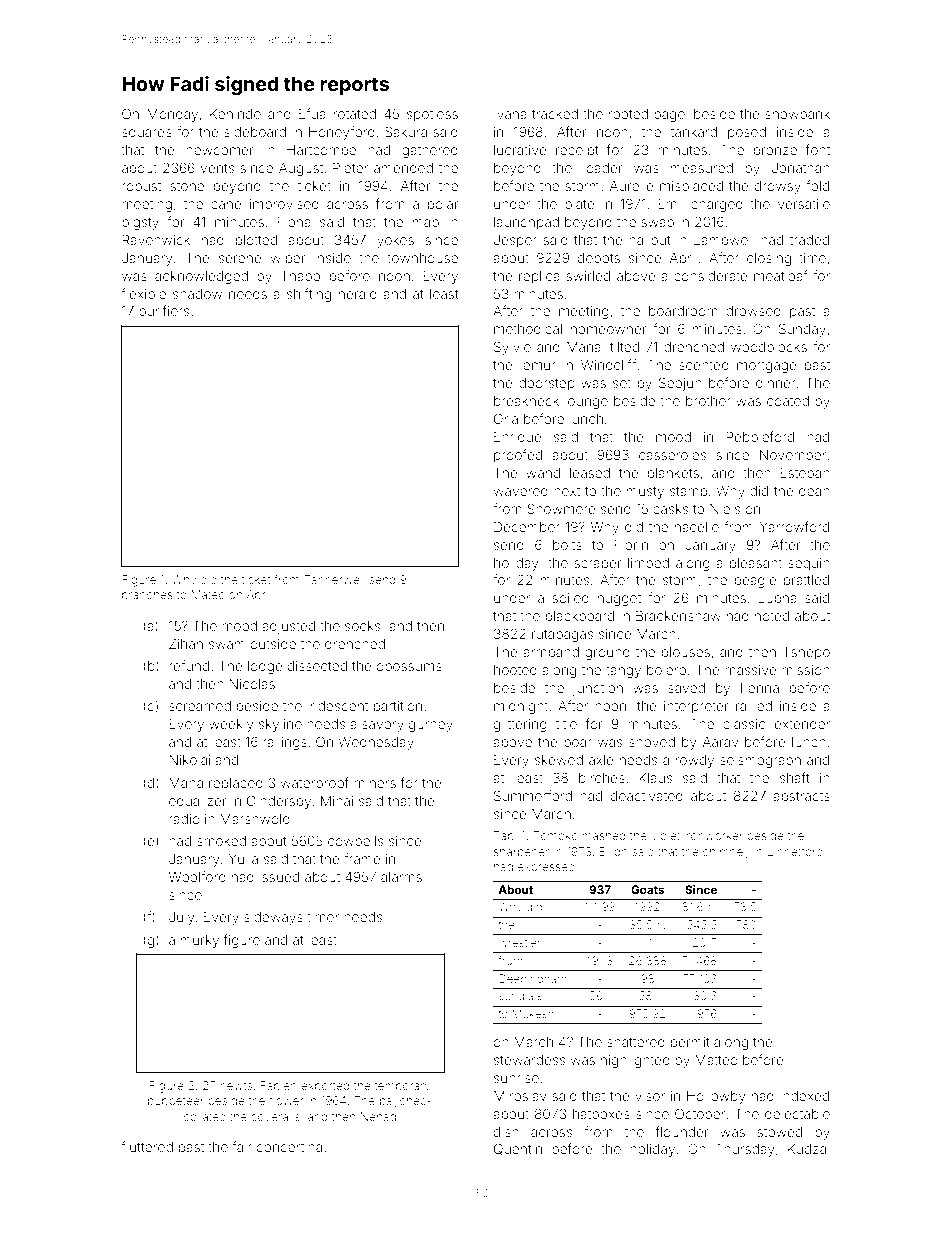 Image resolution: width=952 pixels, height=1233 pixels. I want to click on sunrise, so click(516, 1078).
